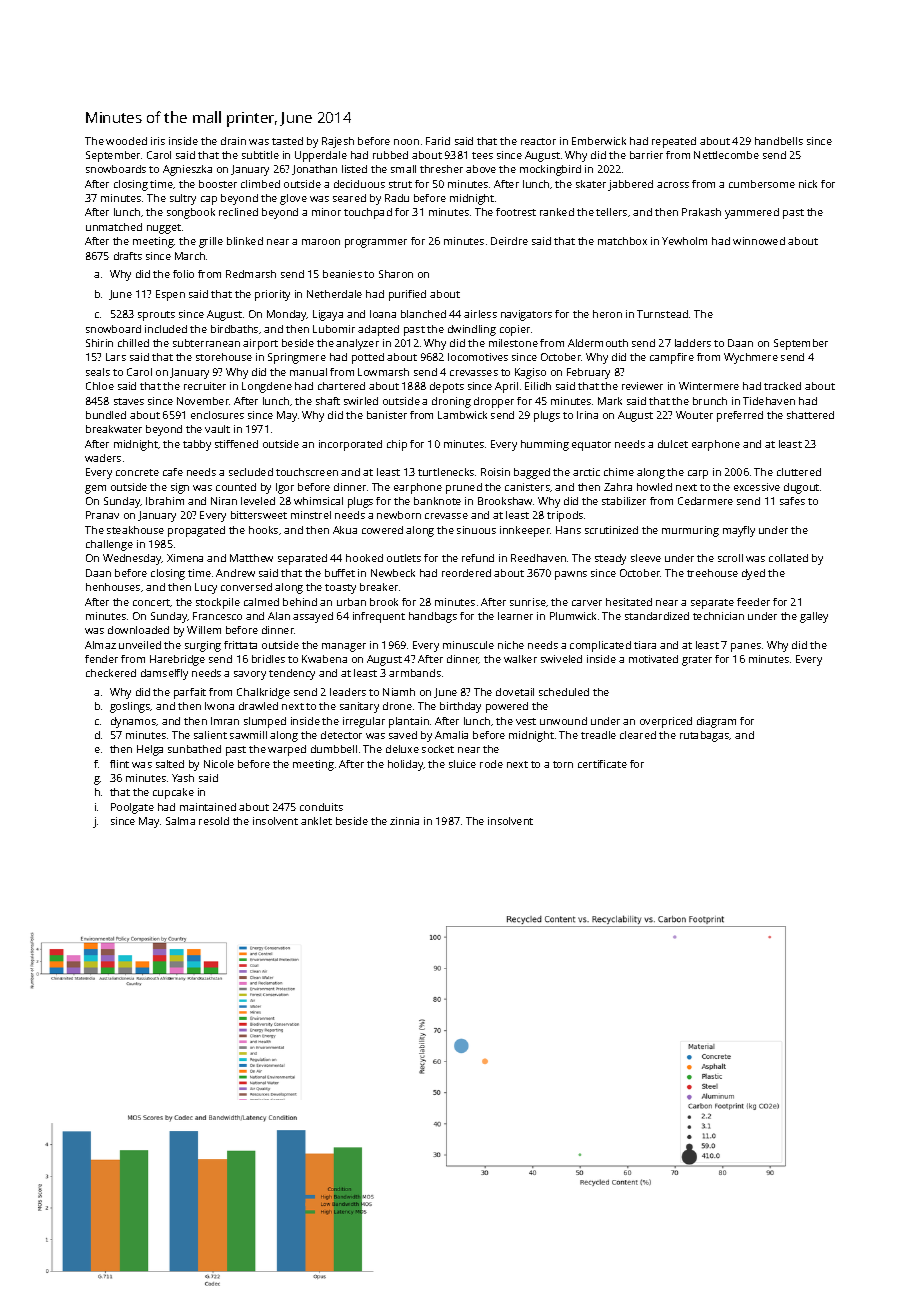 The width and height of the document is (924, 1308). I want to click on mockingbird, so click(550, 170).
